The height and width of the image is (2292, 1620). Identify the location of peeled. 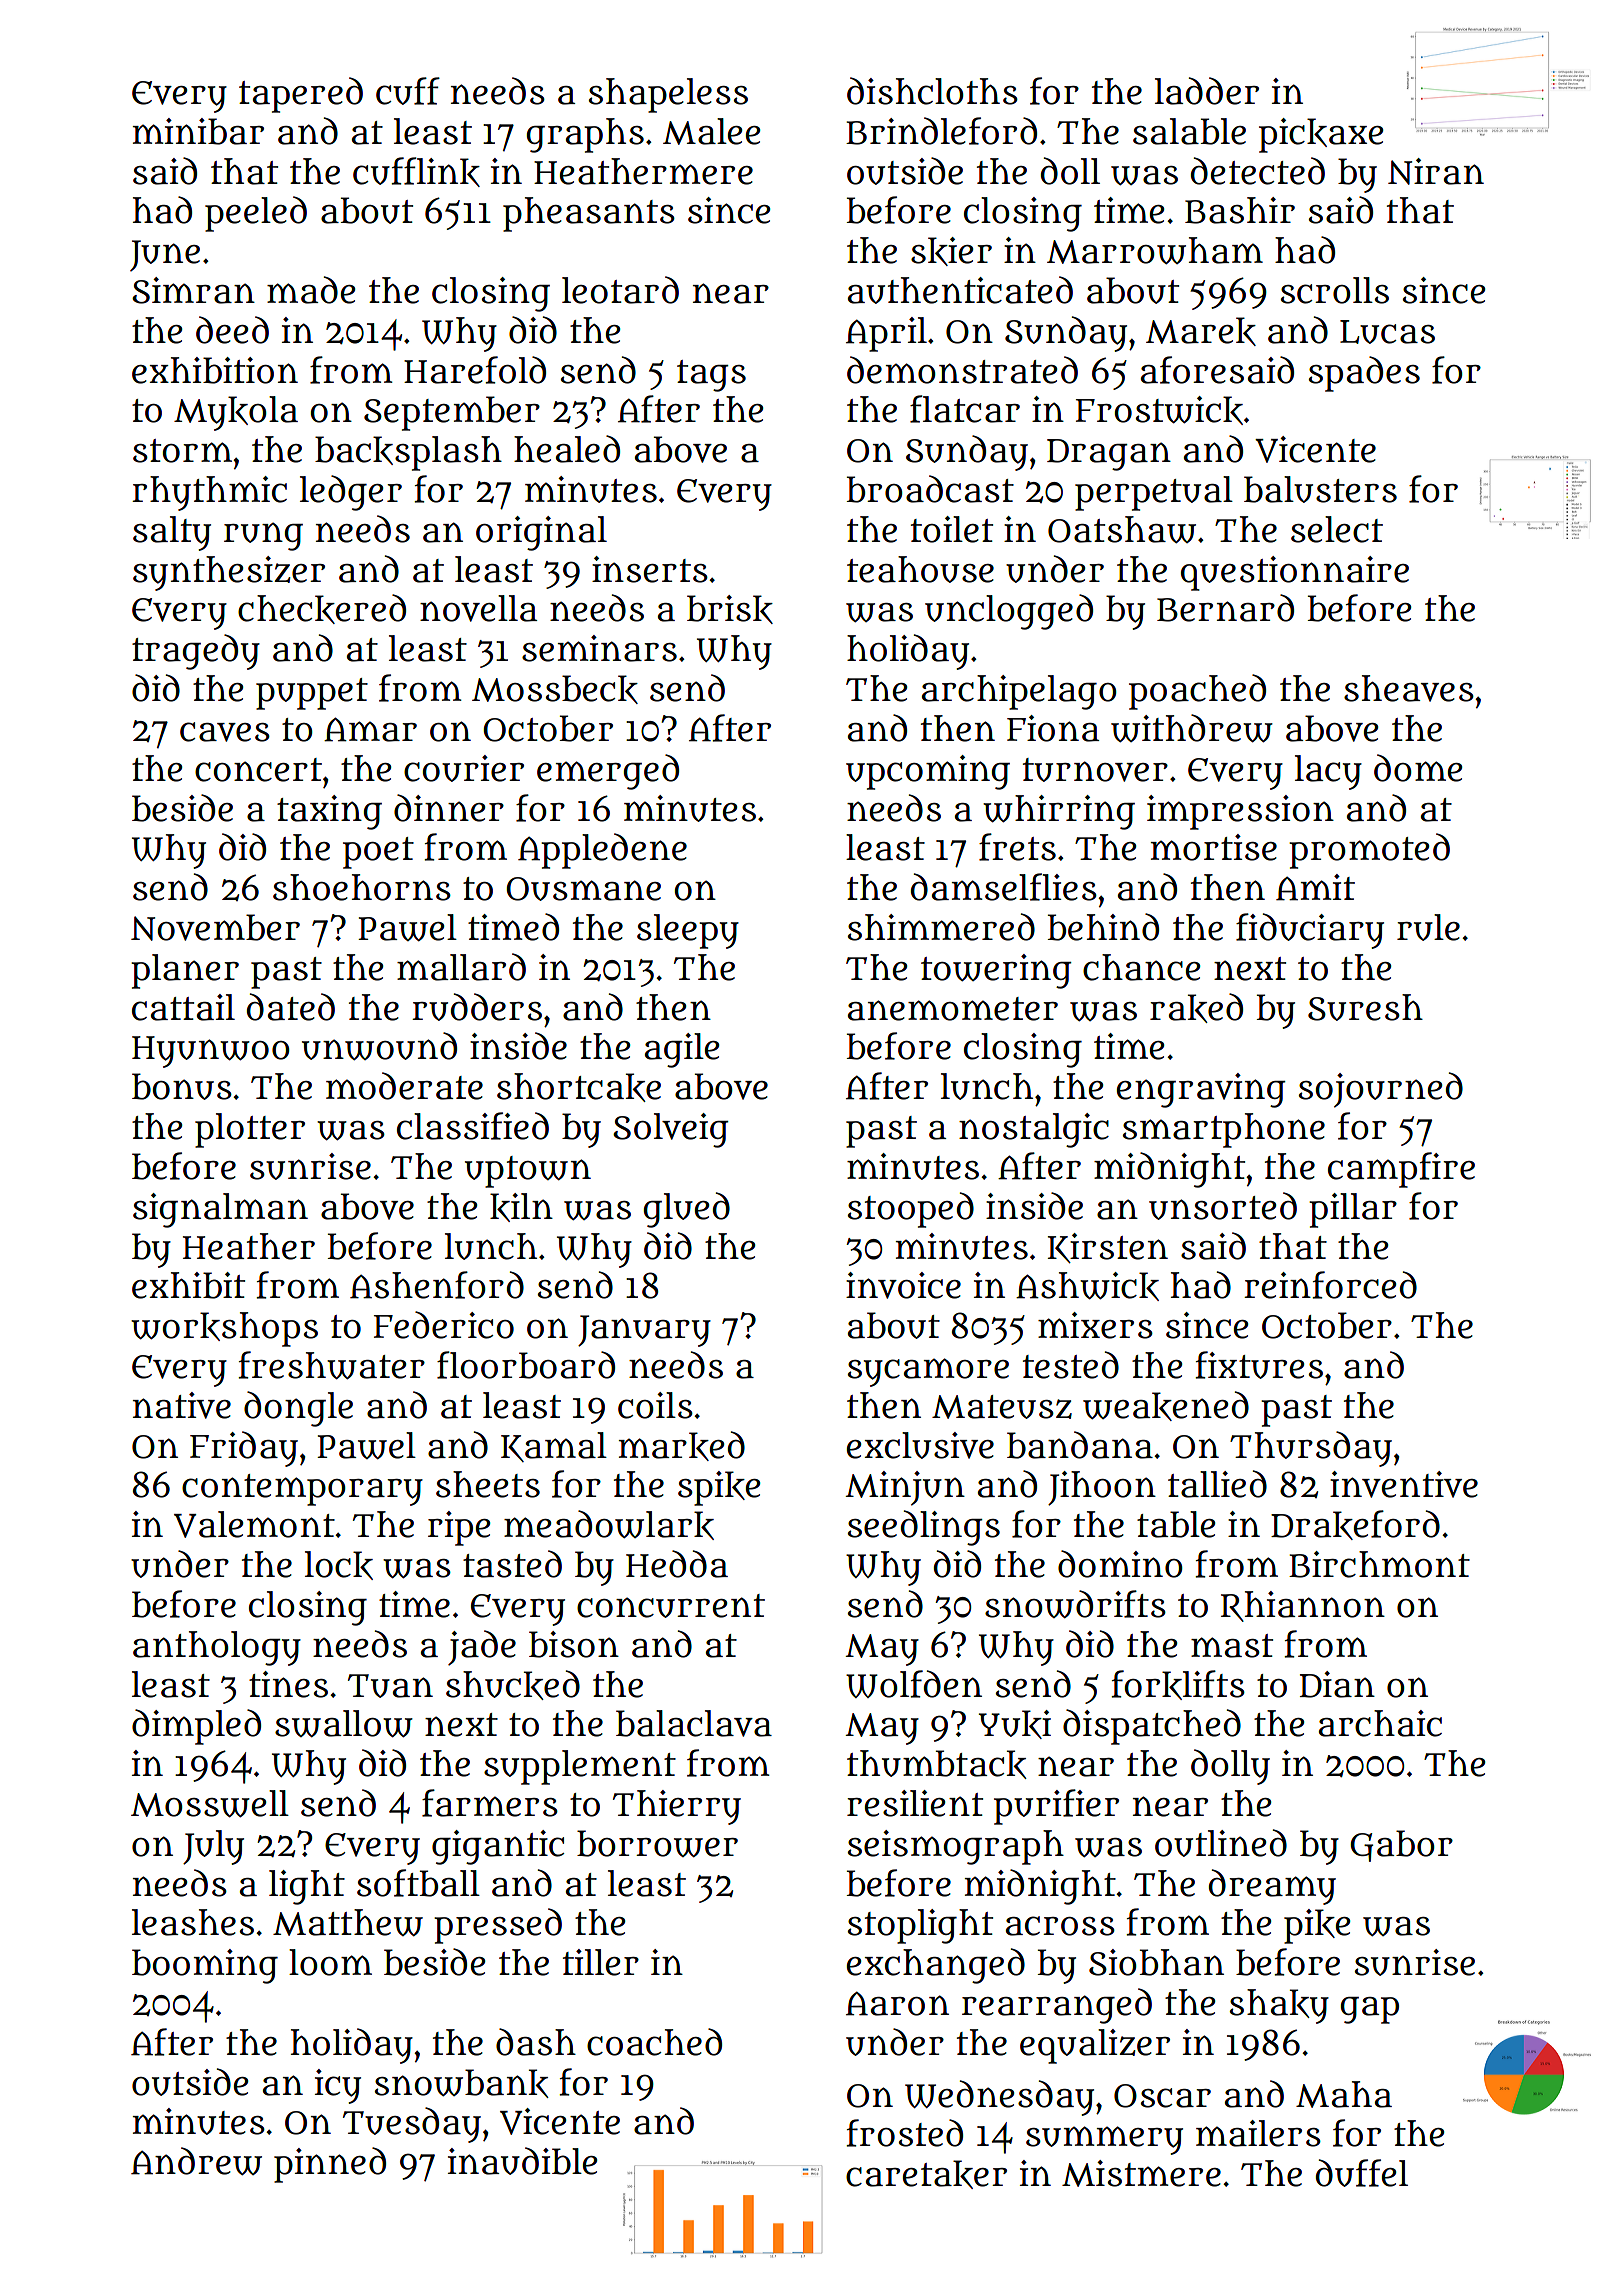
(256, 214).
